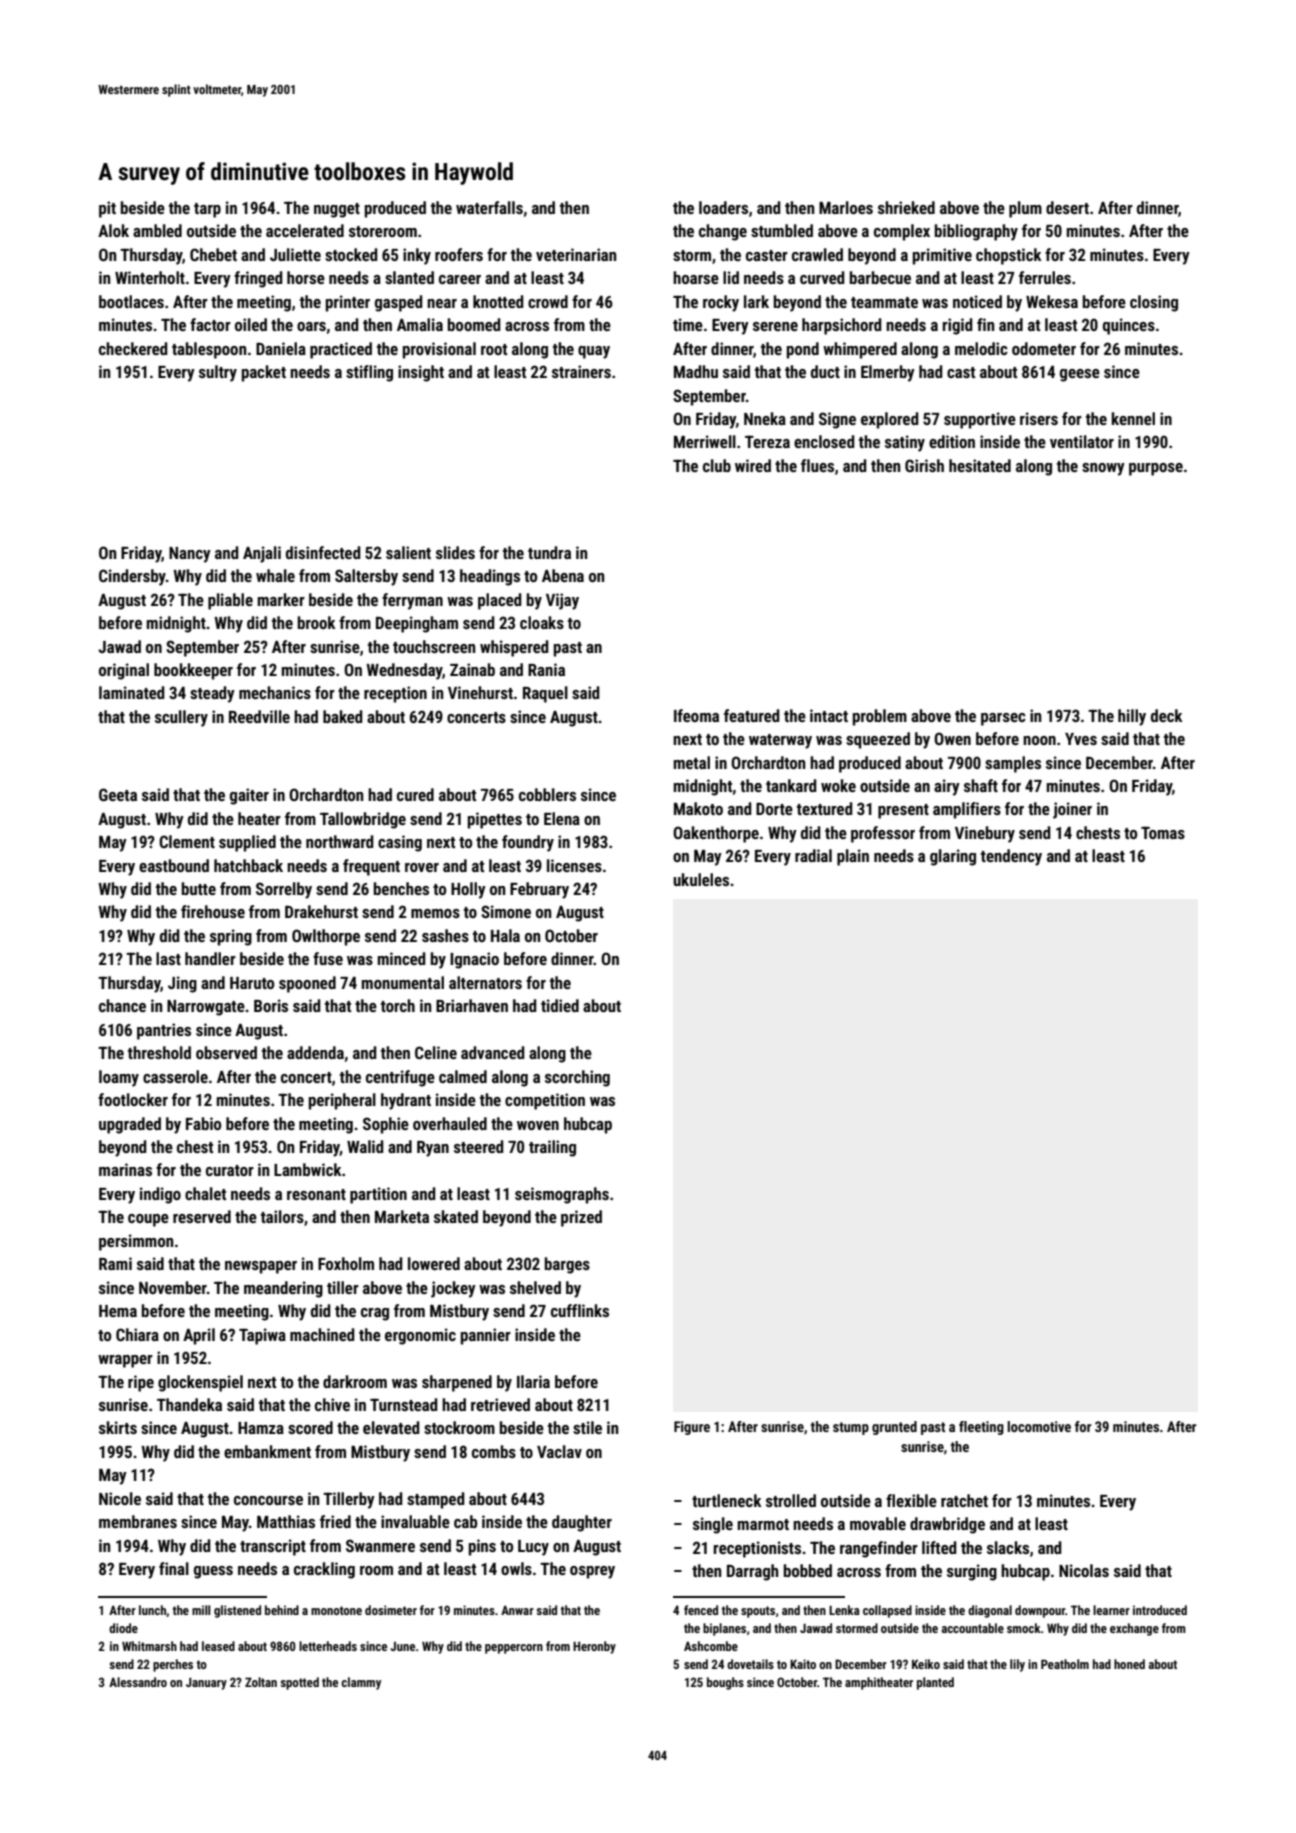  I want to click on locomotive, so click(1039, 1426).
